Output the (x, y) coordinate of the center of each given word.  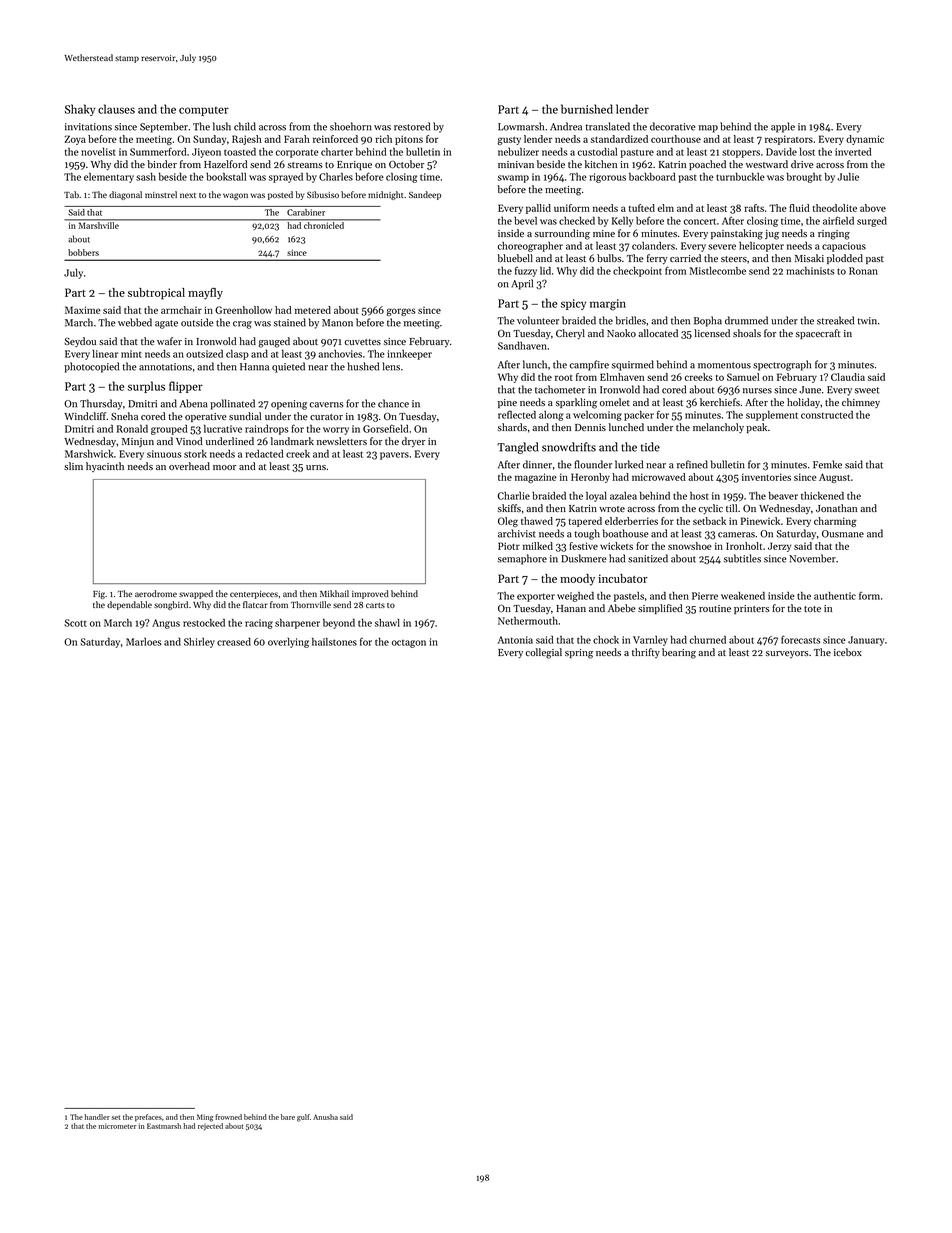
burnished (587, 109)
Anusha (325, 1117)
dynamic (865, 140)
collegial (544, 653)
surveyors (787, 654)
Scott (76, 623)
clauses (116, 109)
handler (97, 1117)
